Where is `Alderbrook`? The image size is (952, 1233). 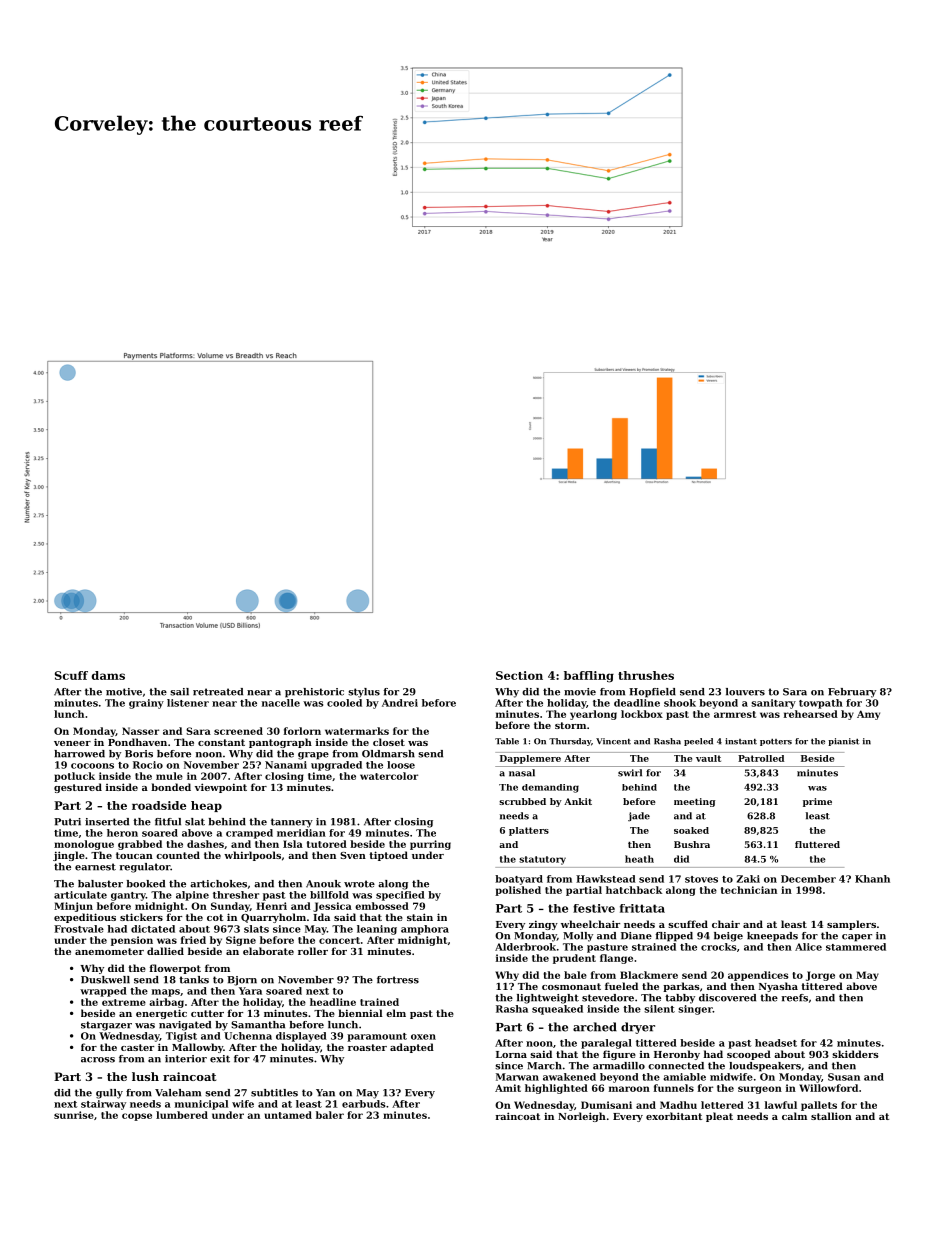
Alderbrook is located at coordinates (525, 947).
